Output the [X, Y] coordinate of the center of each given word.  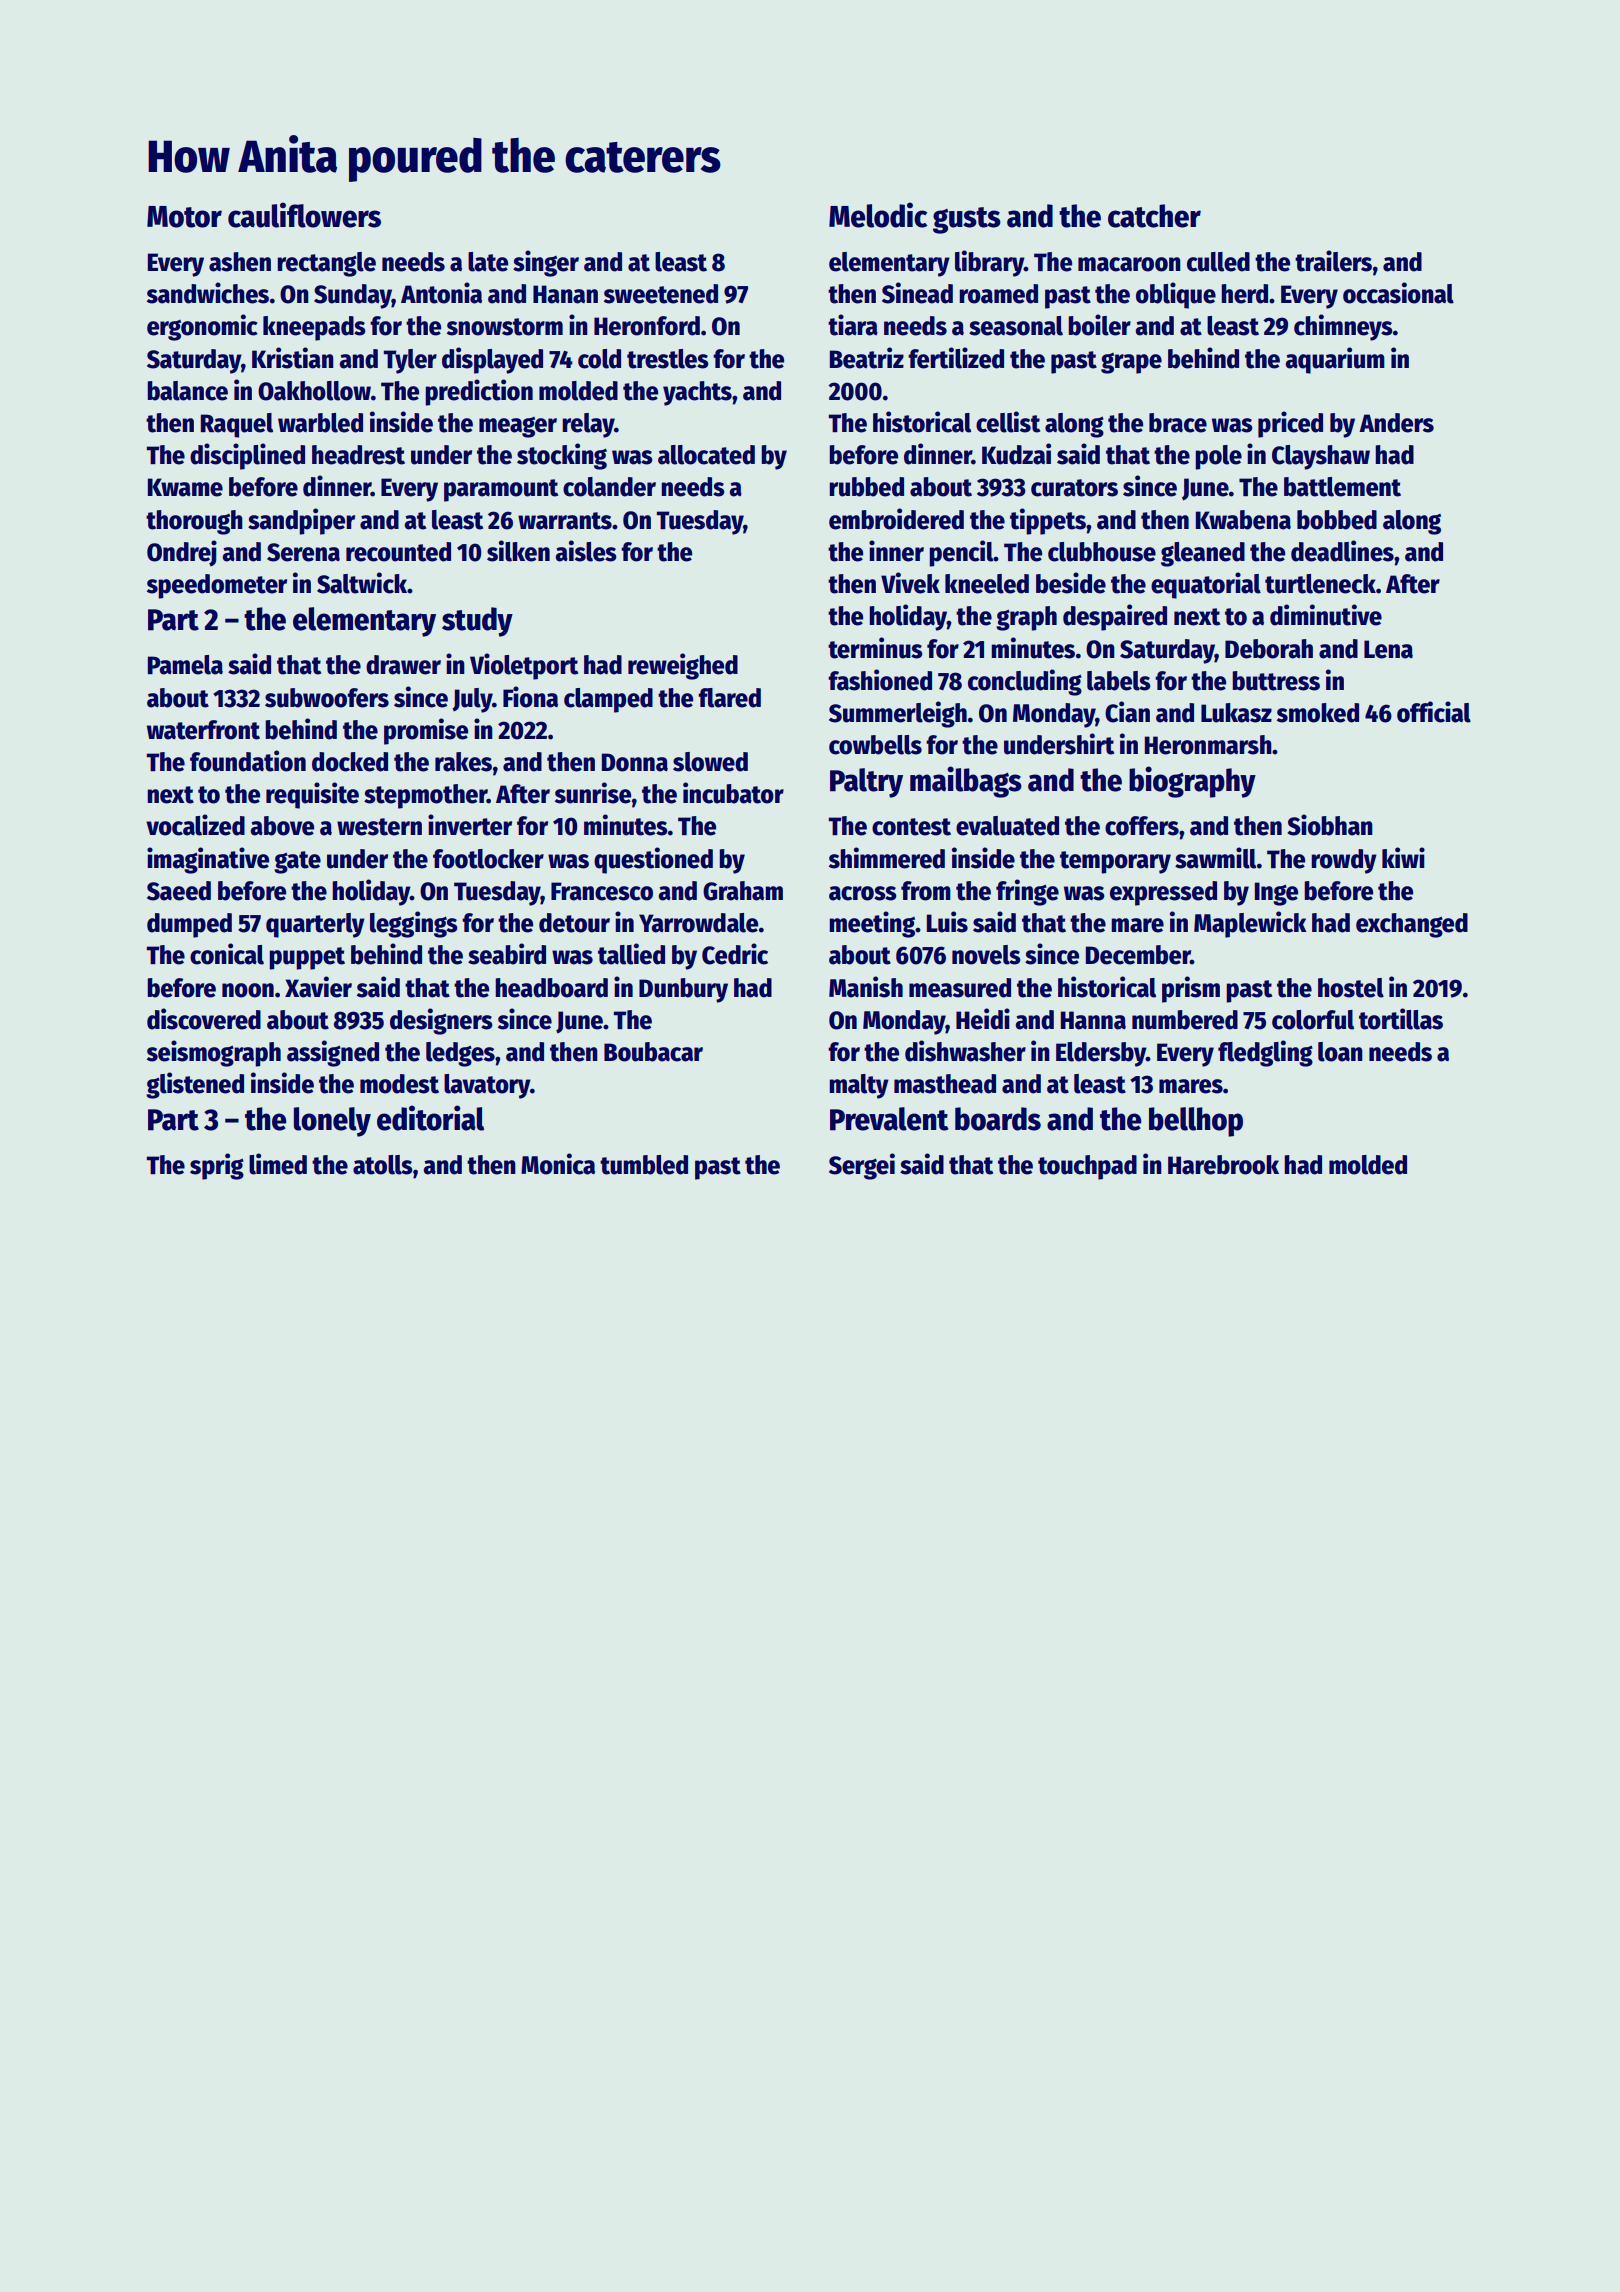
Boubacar [653, 1052]
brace [1178, 423]
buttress [1276, 681]
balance [188, 391]
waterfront [203, 730]
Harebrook [1223, 1165]
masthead [945, 1084]
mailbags [966, 782]
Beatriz [867, 358]
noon [248, 990]
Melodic [878, 215]
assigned [333, 1053]
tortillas [1401, 1019]
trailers [1333, 261]
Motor [184, 217]
